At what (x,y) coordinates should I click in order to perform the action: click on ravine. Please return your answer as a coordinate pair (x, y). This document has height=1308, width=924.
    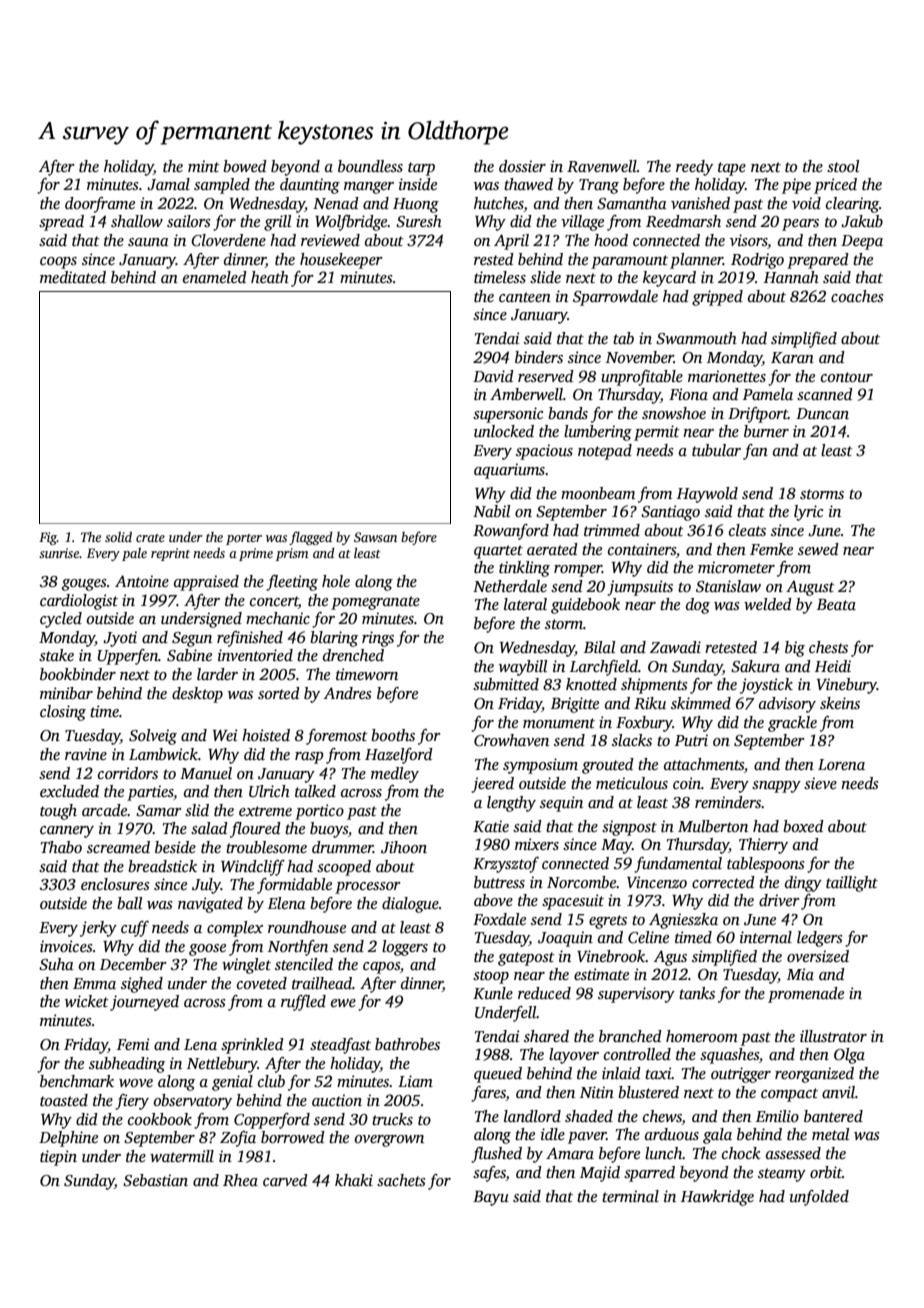
    Looking at the image, I should click on (86, 754).
